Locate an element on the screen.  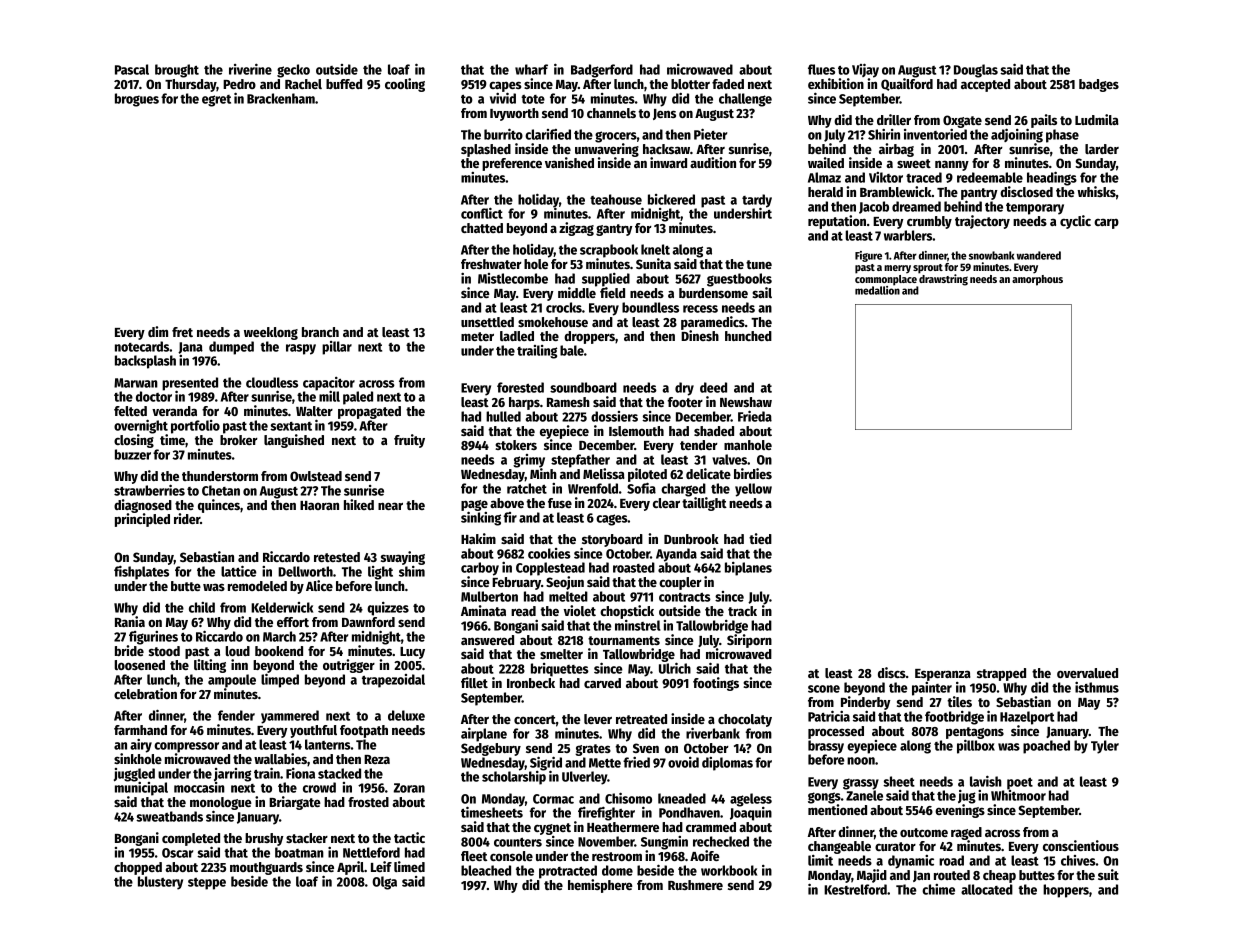
sweatbands is located at coordinates (169, 816).
